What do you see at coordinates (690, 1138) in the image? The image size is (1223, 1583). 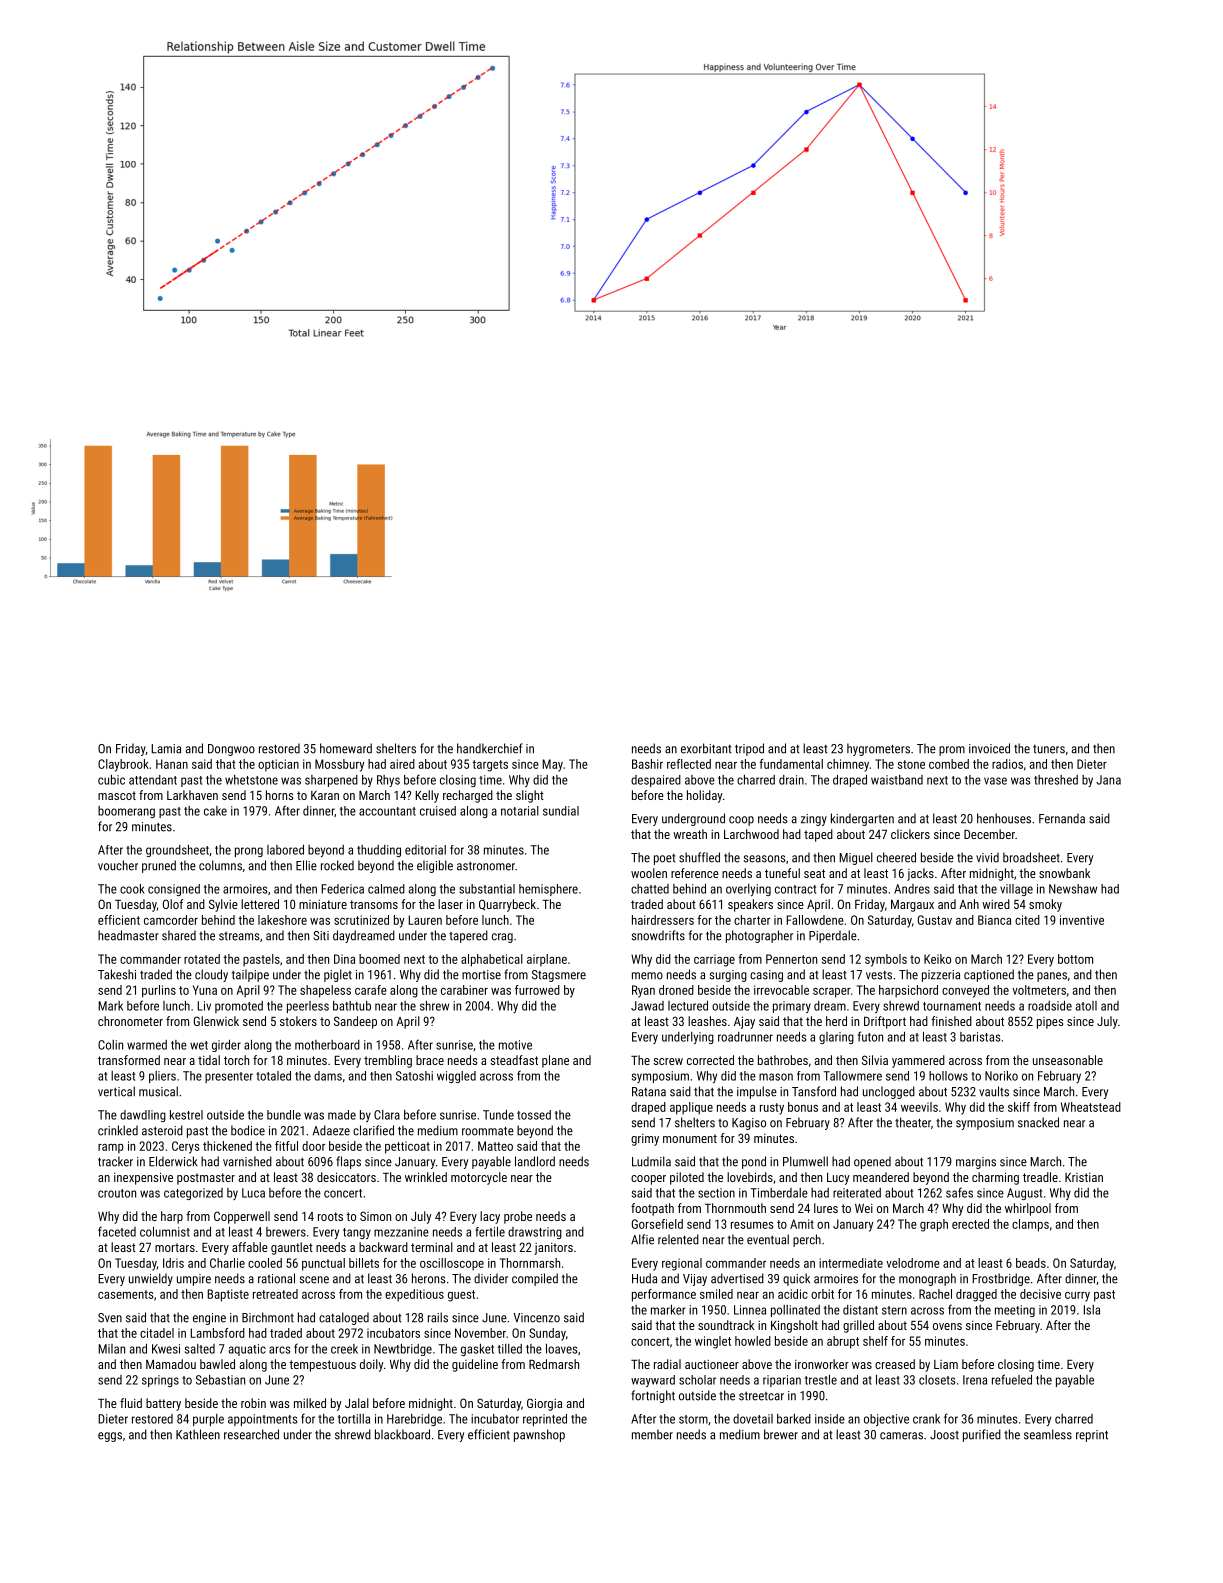 I see `monument` at bounding box center [690, 1138].
